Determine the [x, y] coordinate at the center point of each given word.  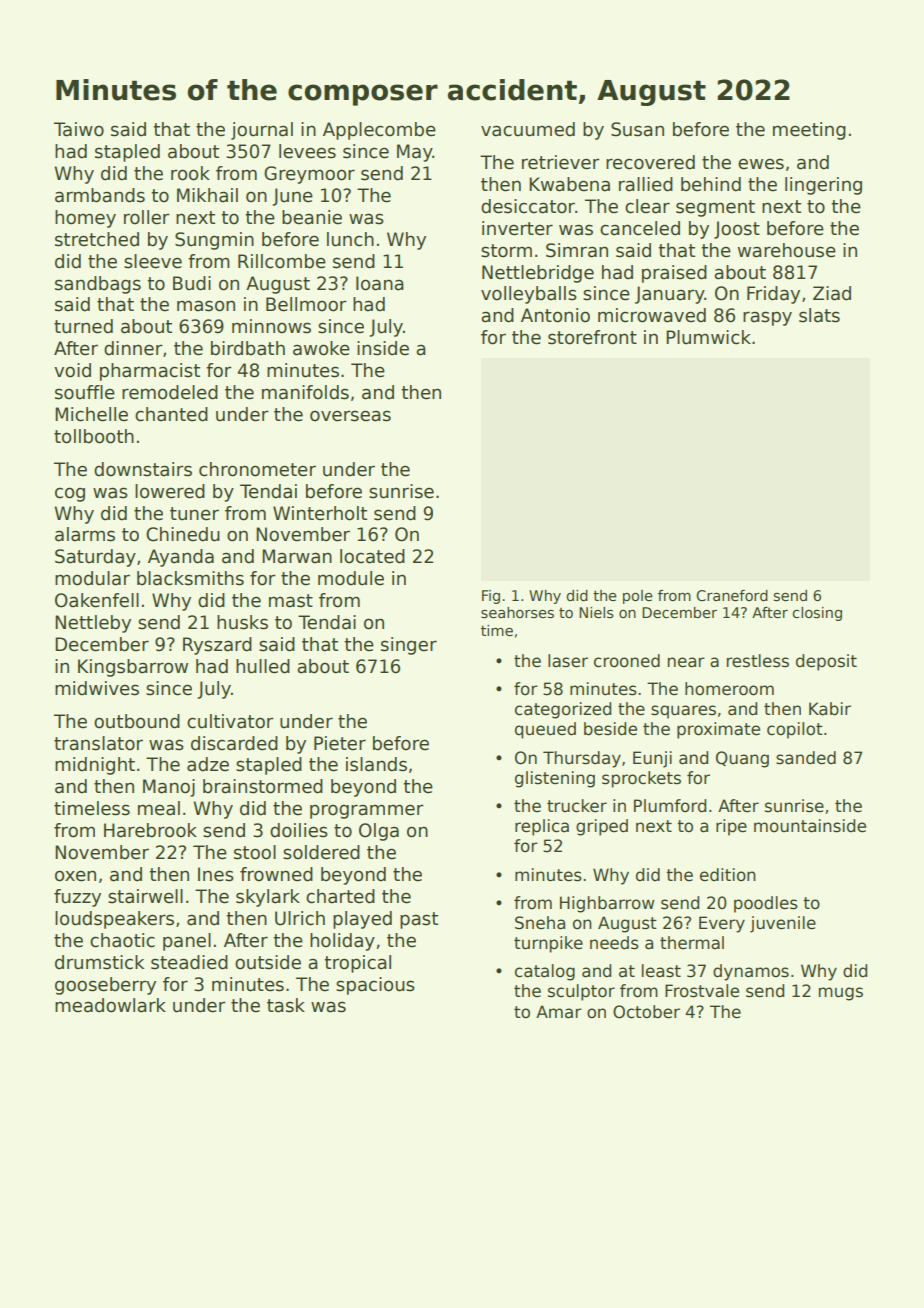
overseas [350, 416]
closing [817, 614]
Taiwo [79, 129]
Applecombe [379, 131]
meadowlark [110, 1005]
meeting [809, 131]
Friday [773, 295]
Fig [491, 597]
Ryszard [217, 646]
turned [83, 326]
